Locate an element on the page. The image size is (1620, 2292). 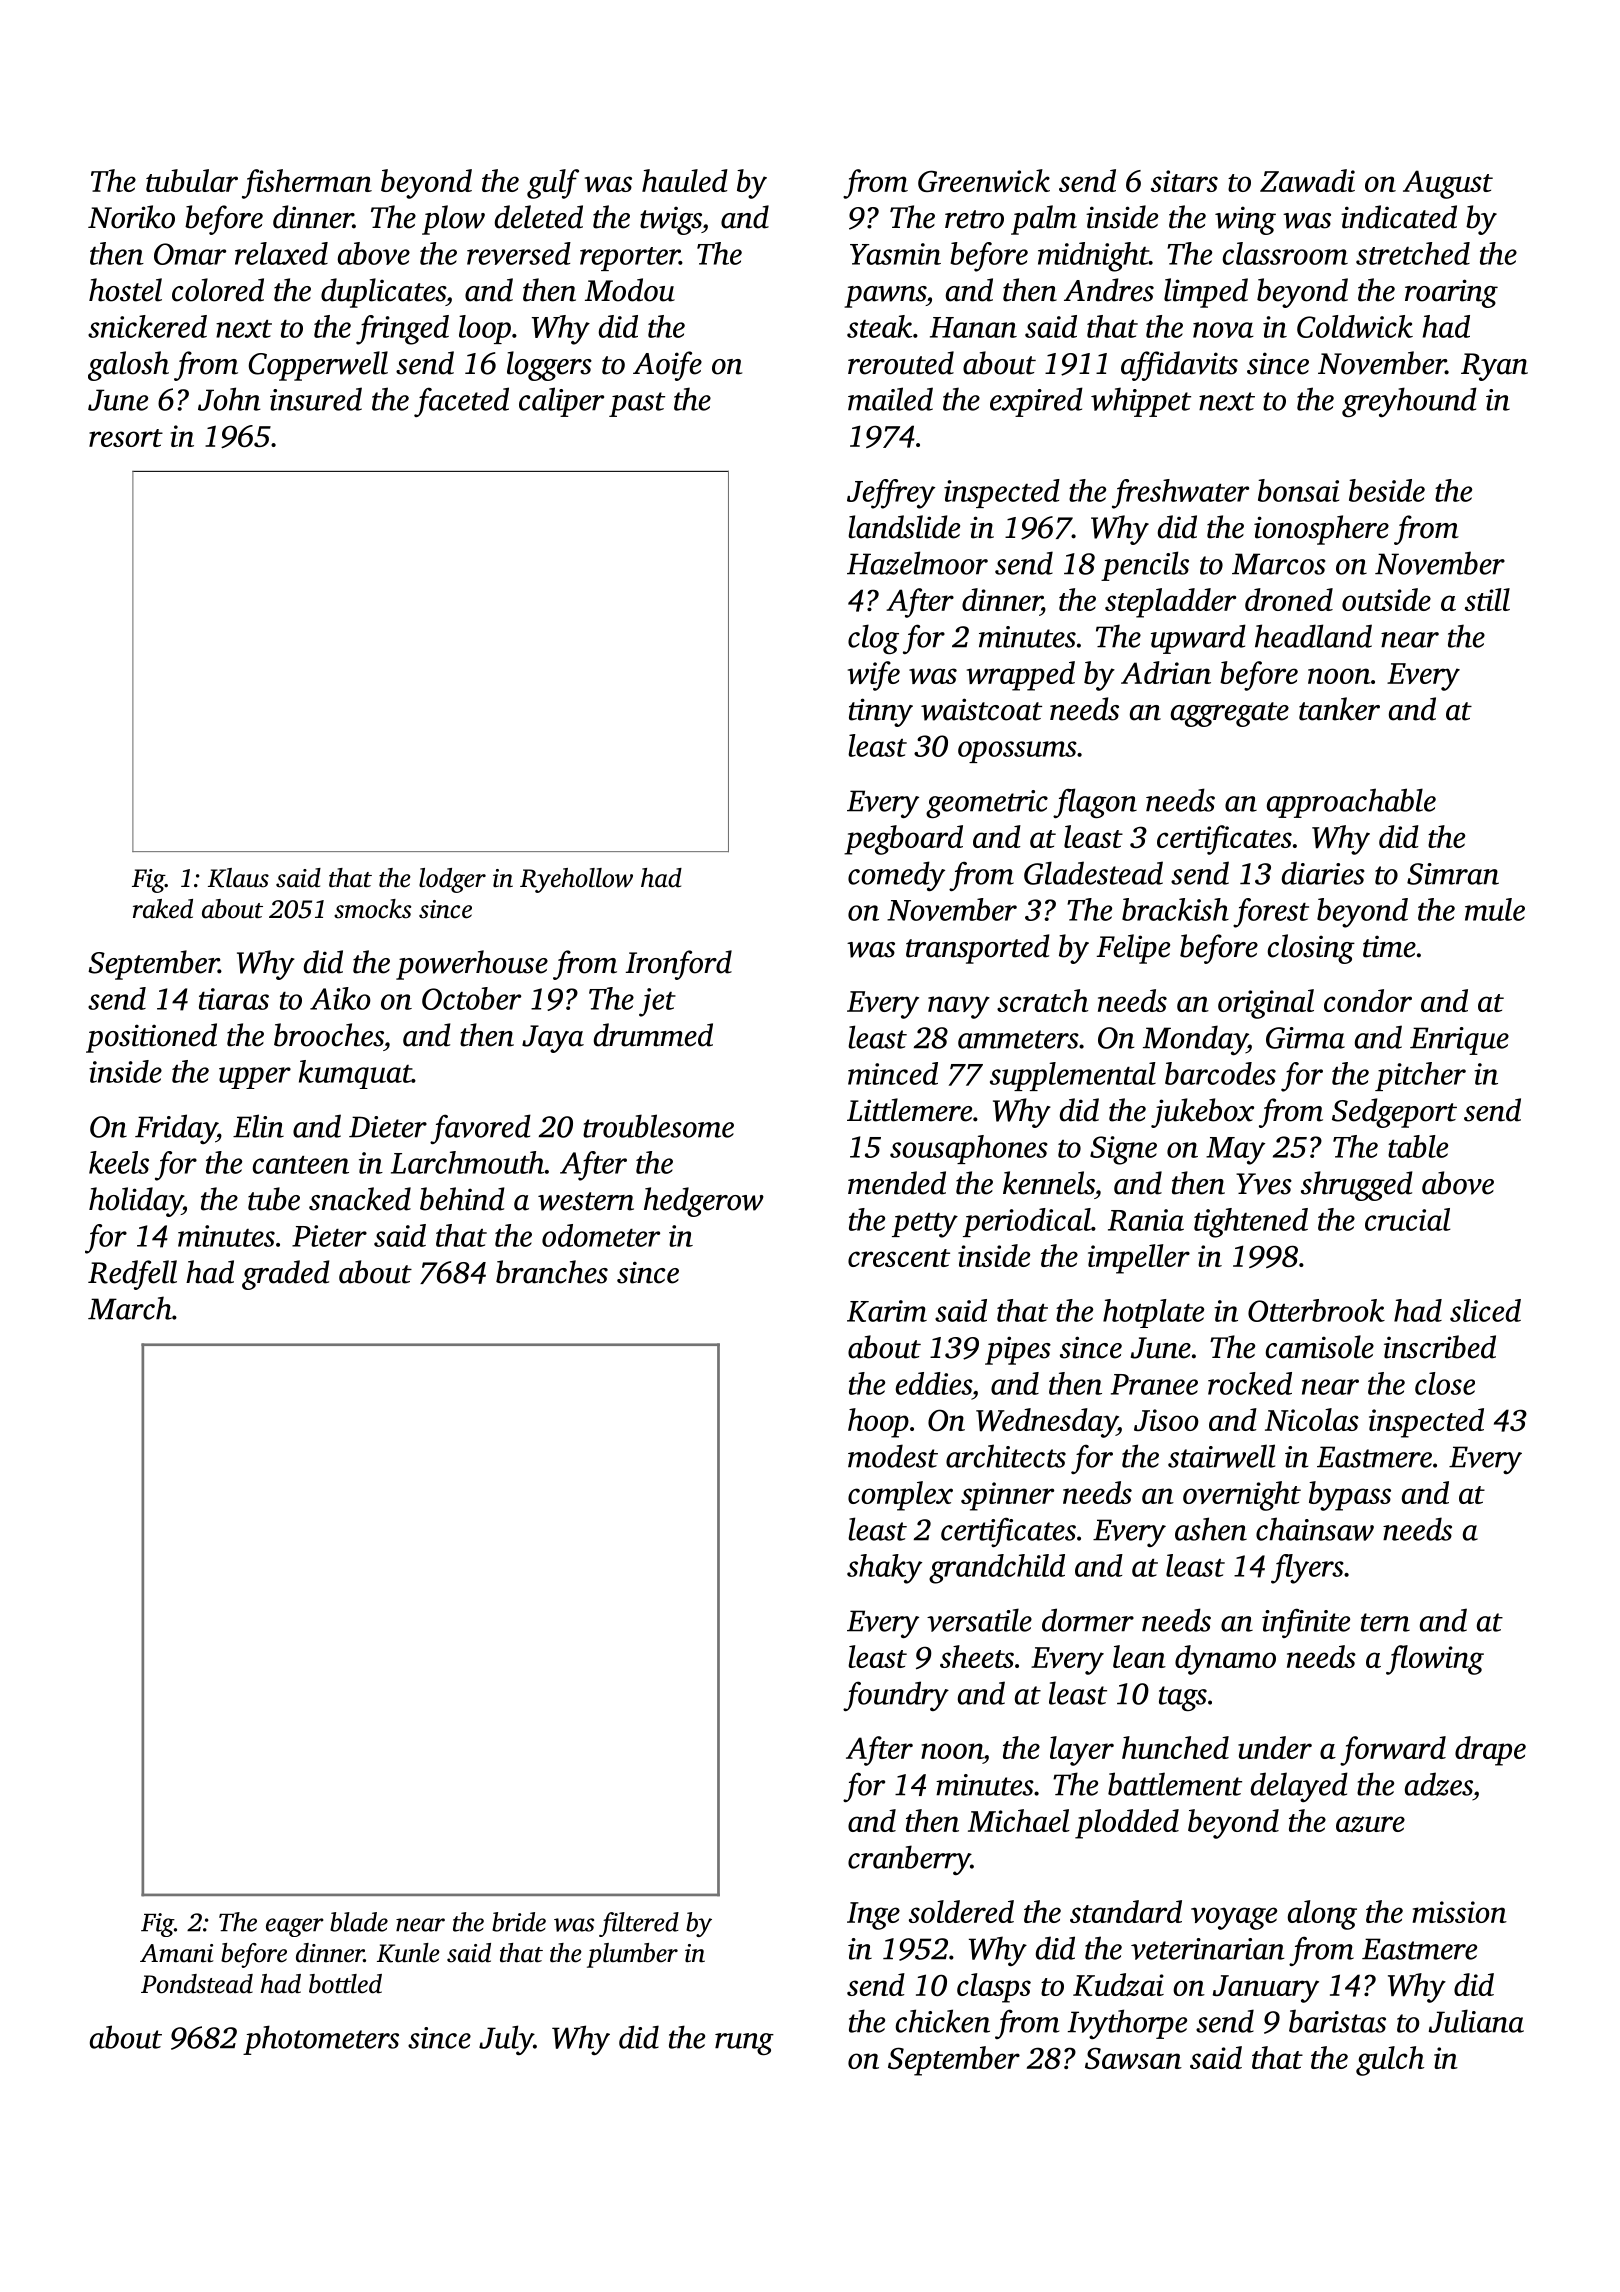
drummed is located at coordinates (653, 1035).
